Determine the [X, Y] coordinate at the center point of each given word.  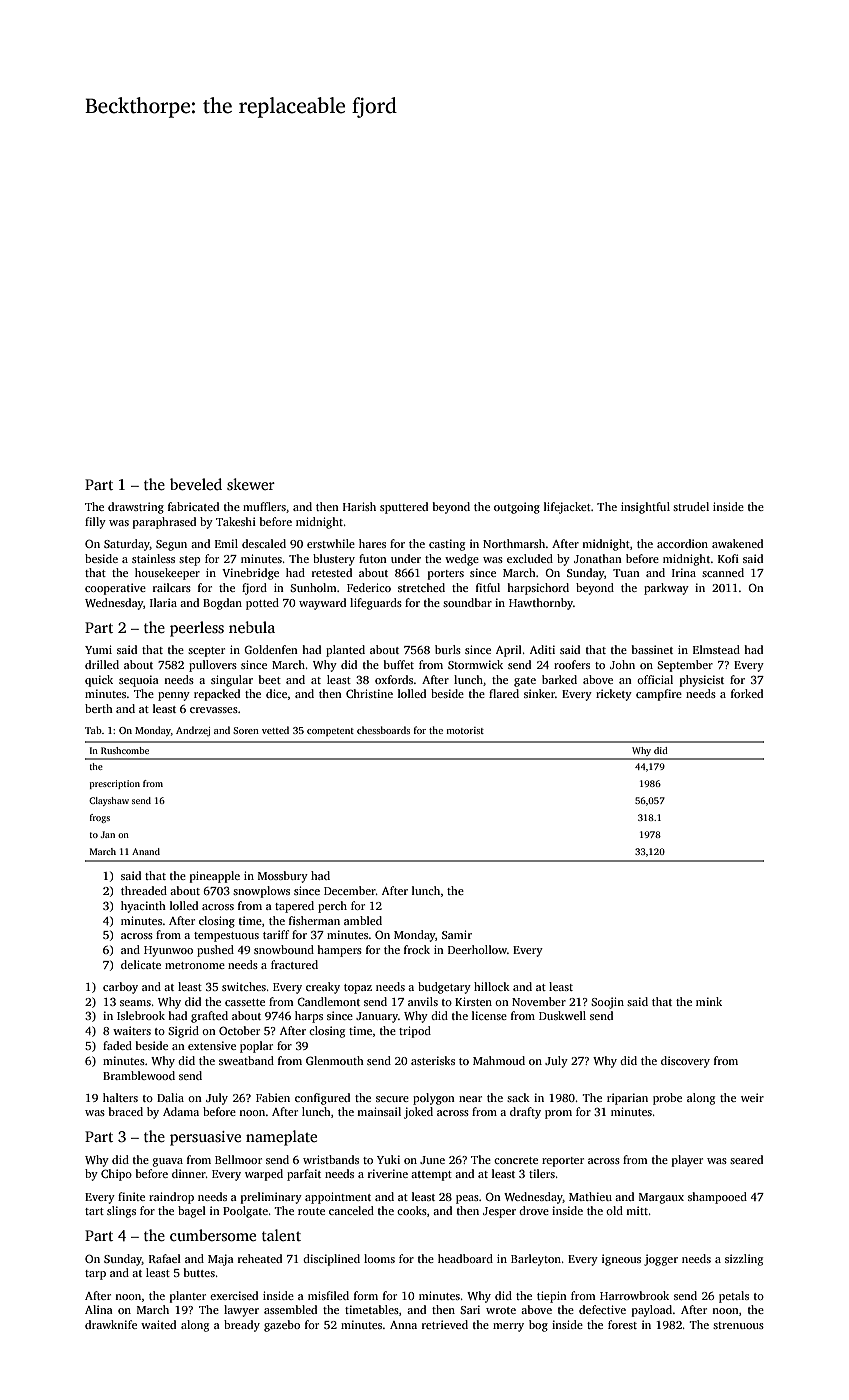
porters [446, 575]
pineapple [215, 877]
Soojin [607, 1003]
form [366, 1295]
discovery [685, 1062]
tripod [415, 1032]
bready [242, 1326]
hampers [339, 951]
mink [709, 1001]
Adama [181, 1111]
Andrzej [193, 731]
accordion [682, 543]
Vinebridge [250, 574]
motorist [465, 730]
